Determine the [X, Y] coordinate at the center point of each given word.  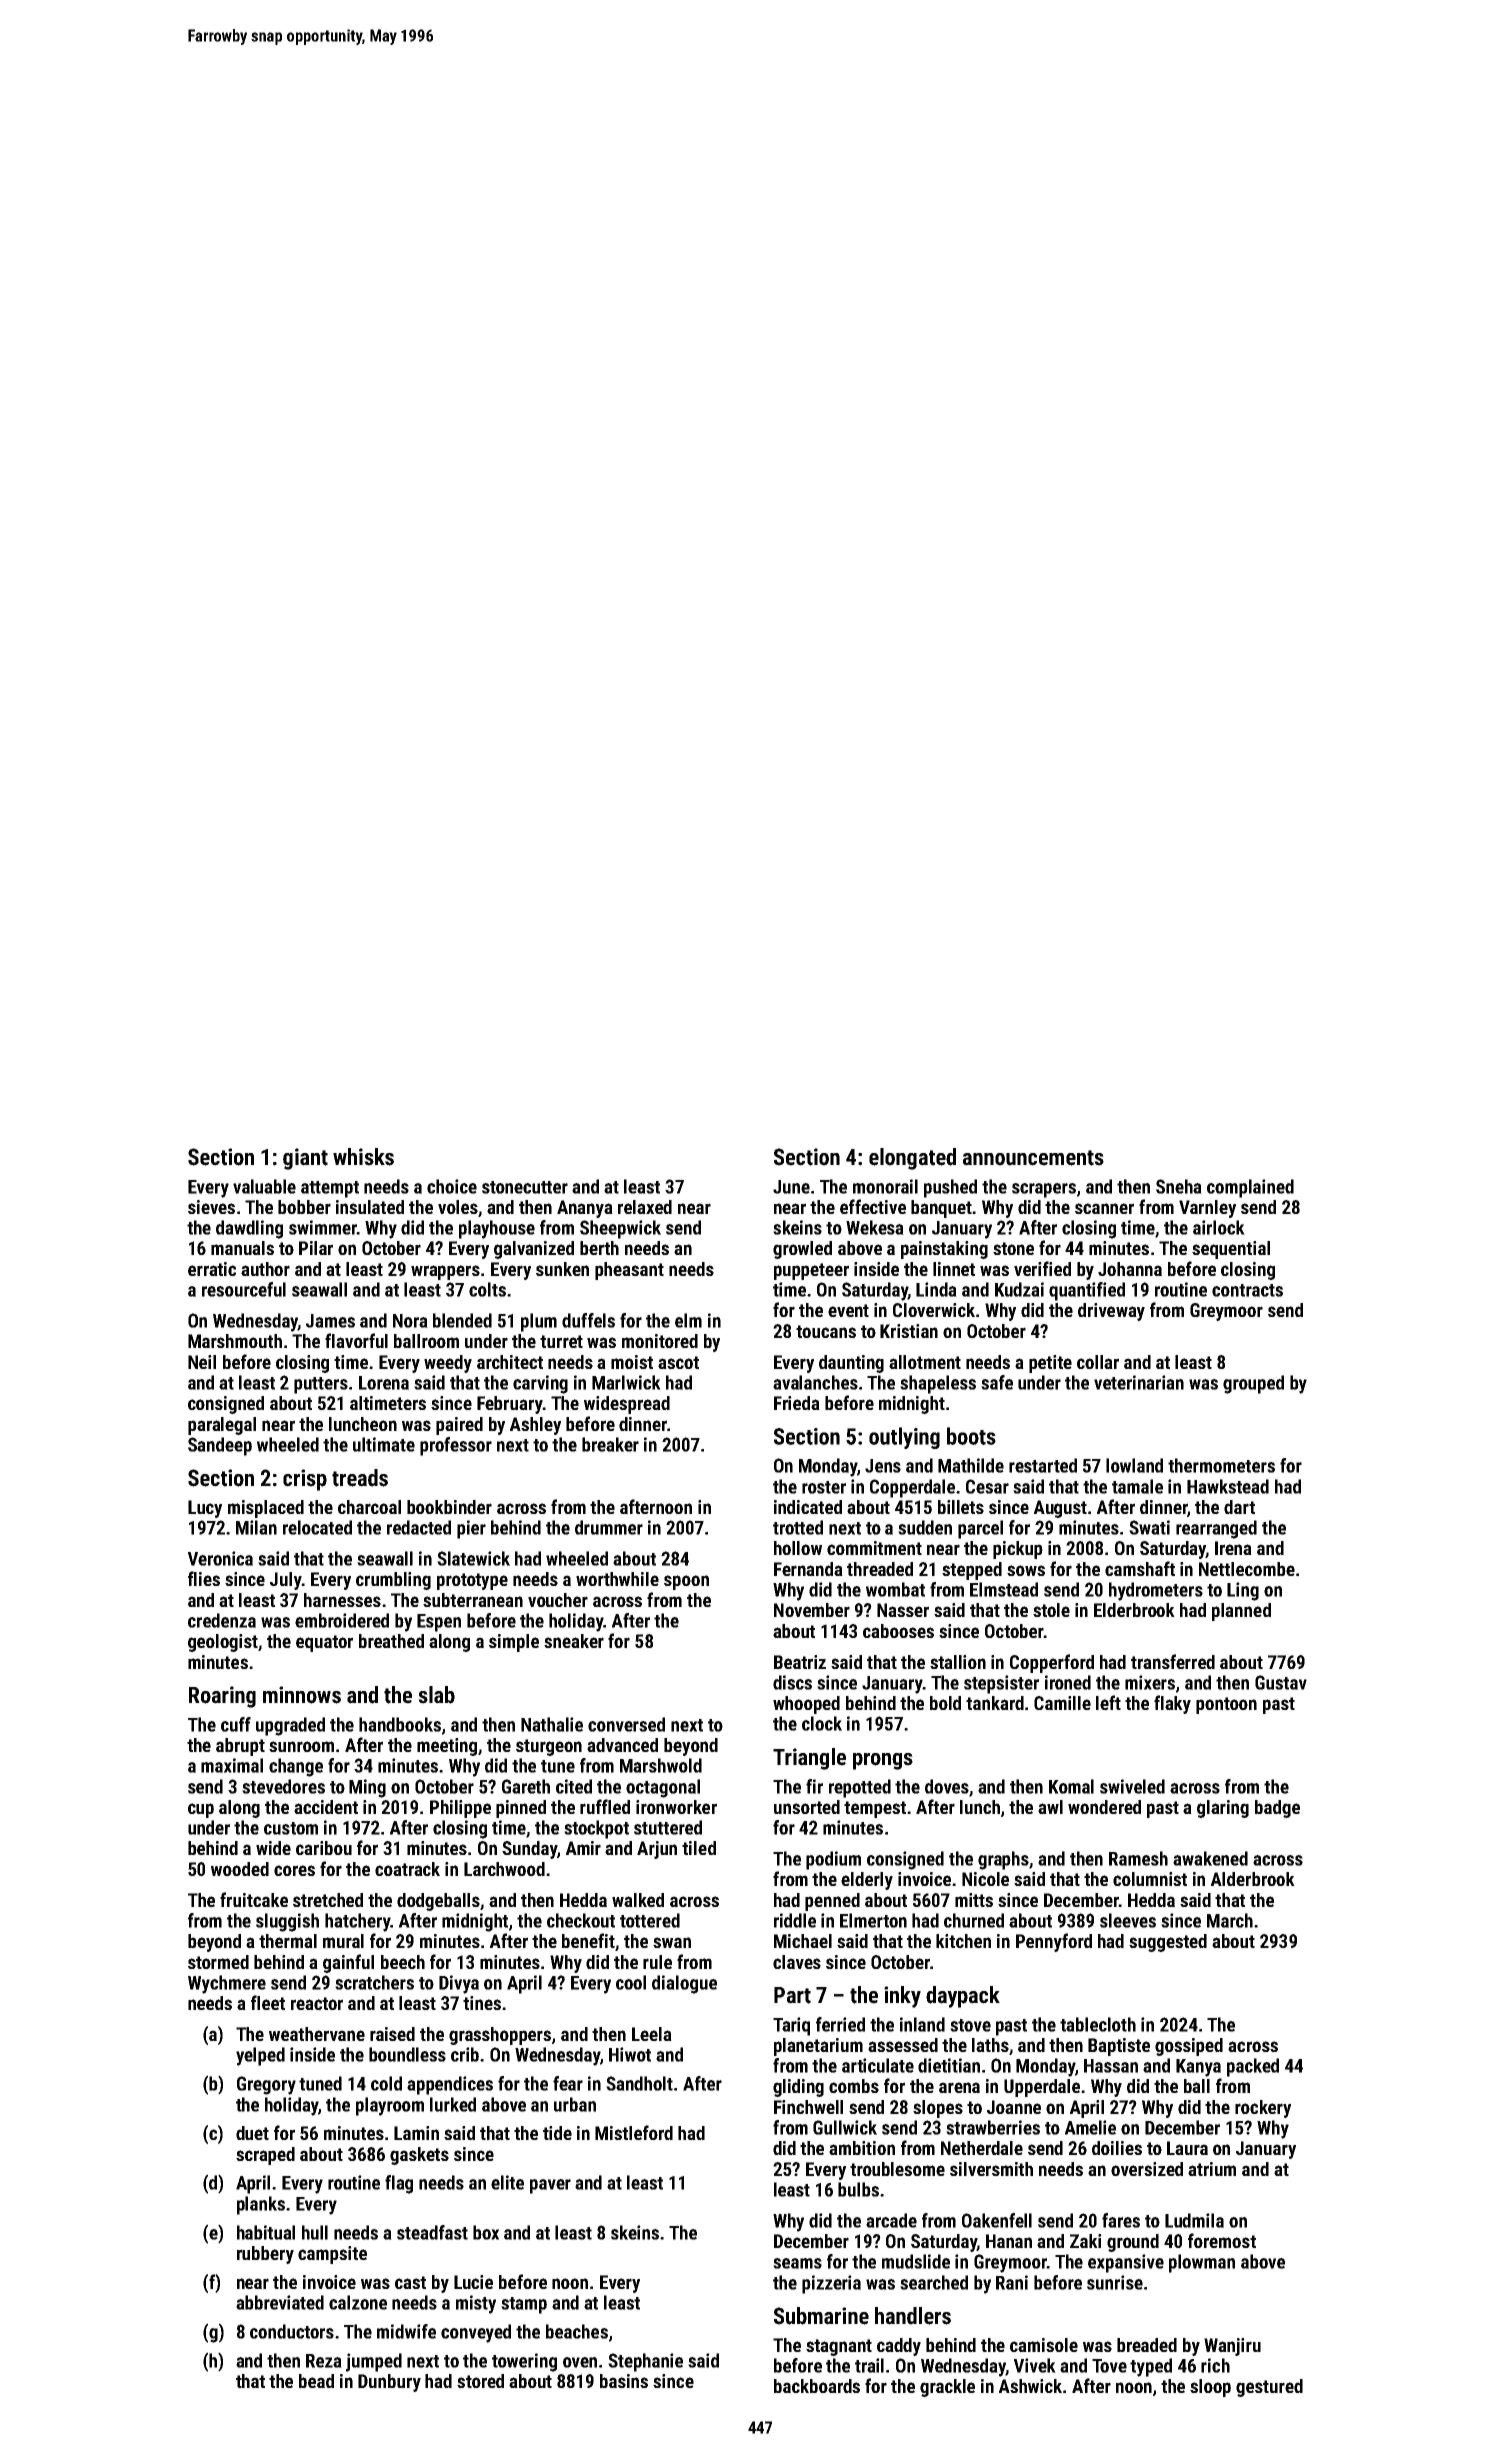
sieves [211, 1207]
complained [1250, 1188]
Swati [1149, 1527]
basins [624, 2381]
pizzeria [831, 2284]
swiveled [1132, 1786]
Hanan [1009, 2241]
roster [824, 1487]
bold [945, 1703]
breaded [1147, 2345]
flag [399, 2184]
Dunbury [389, 2383]
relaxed [645, 1207]
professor [456, 1446]
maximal [232, 1765]
